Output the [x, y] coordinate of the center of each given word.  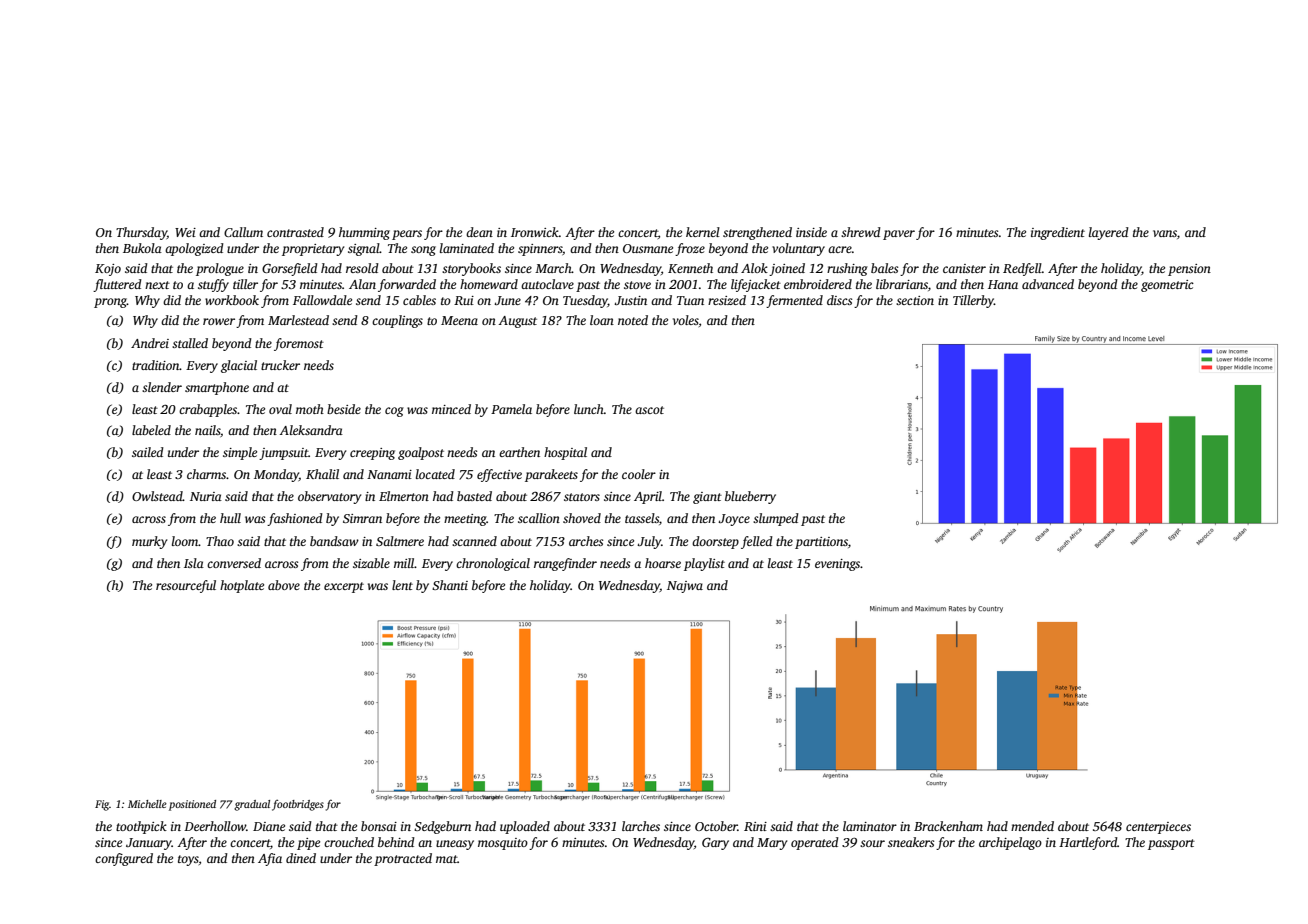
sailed [148, 452]
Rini [755, 826]
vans [1165, 233]
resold [362, 268]
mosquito [503, 844]
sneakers [911, 842]
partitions [821, 543]
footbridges [298, 805]
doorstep [715, 542]
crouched [349, 842]
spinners [540, 250]
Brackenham [948, 826]
